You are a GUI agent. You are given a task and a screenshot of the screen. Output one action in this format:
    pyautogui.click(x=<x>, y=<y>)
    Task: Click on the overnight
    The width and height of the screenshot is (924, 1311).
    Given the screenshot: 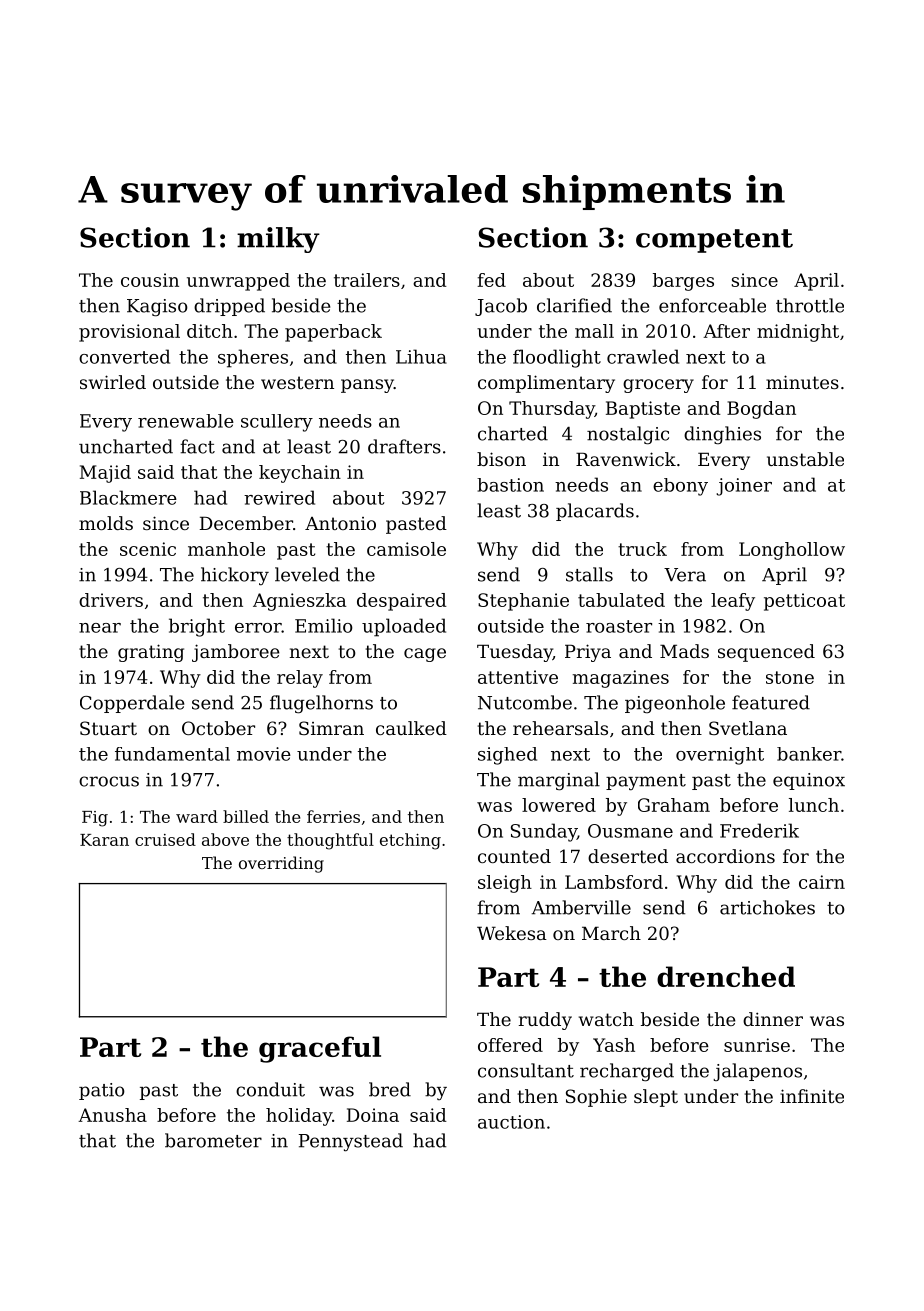 What is the action you would take?
    pyautogui.click(x=720, y=756)
